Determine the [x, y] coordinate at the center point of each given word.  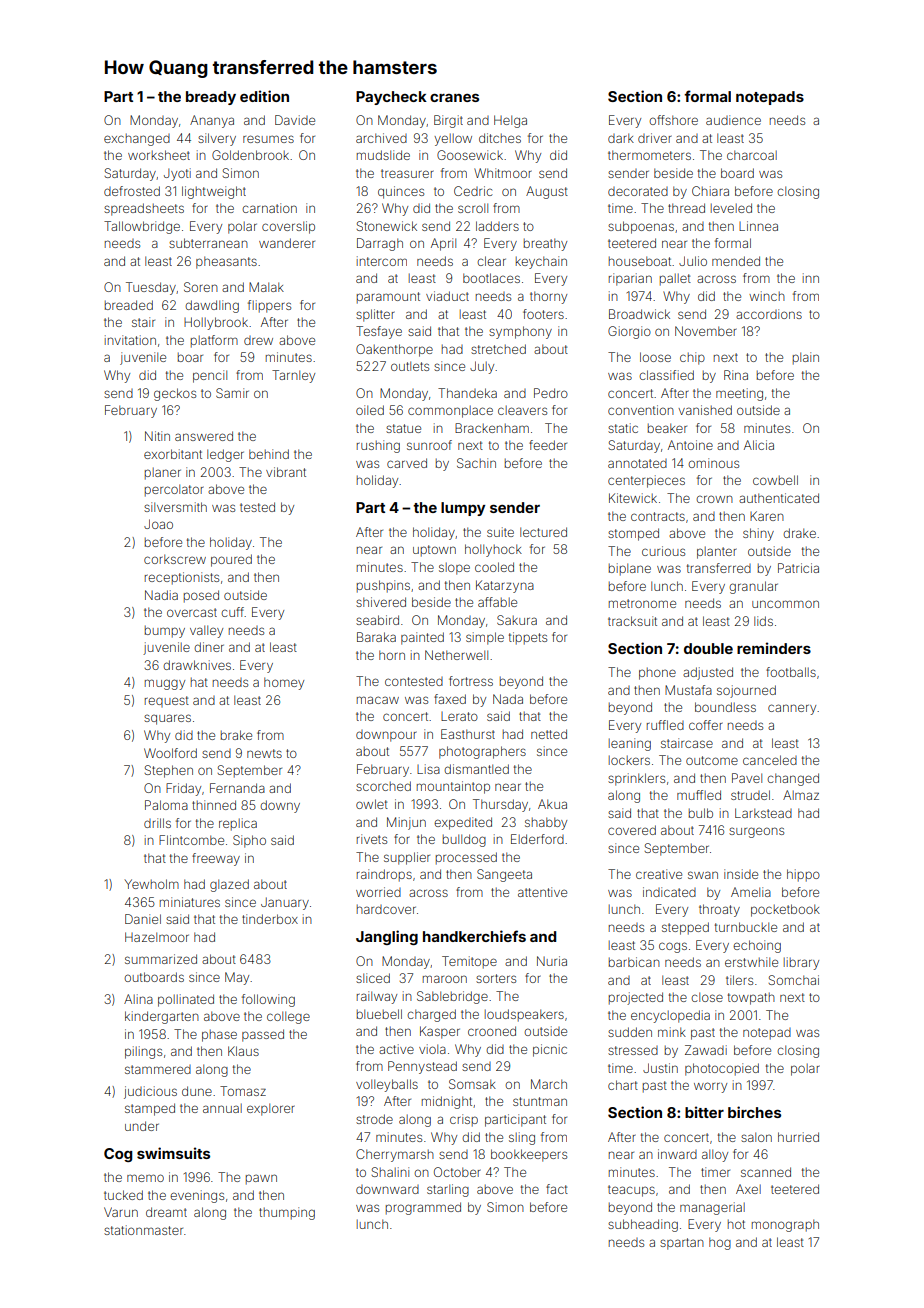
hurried [798, 1137]
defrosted [132, 191]
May [237, 978]
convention [641, 410]
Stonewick [386, 226]
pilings [143, 1052]
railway [377, 997]
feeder [548, 445]
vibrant [286, 472]
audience [733, 120]
